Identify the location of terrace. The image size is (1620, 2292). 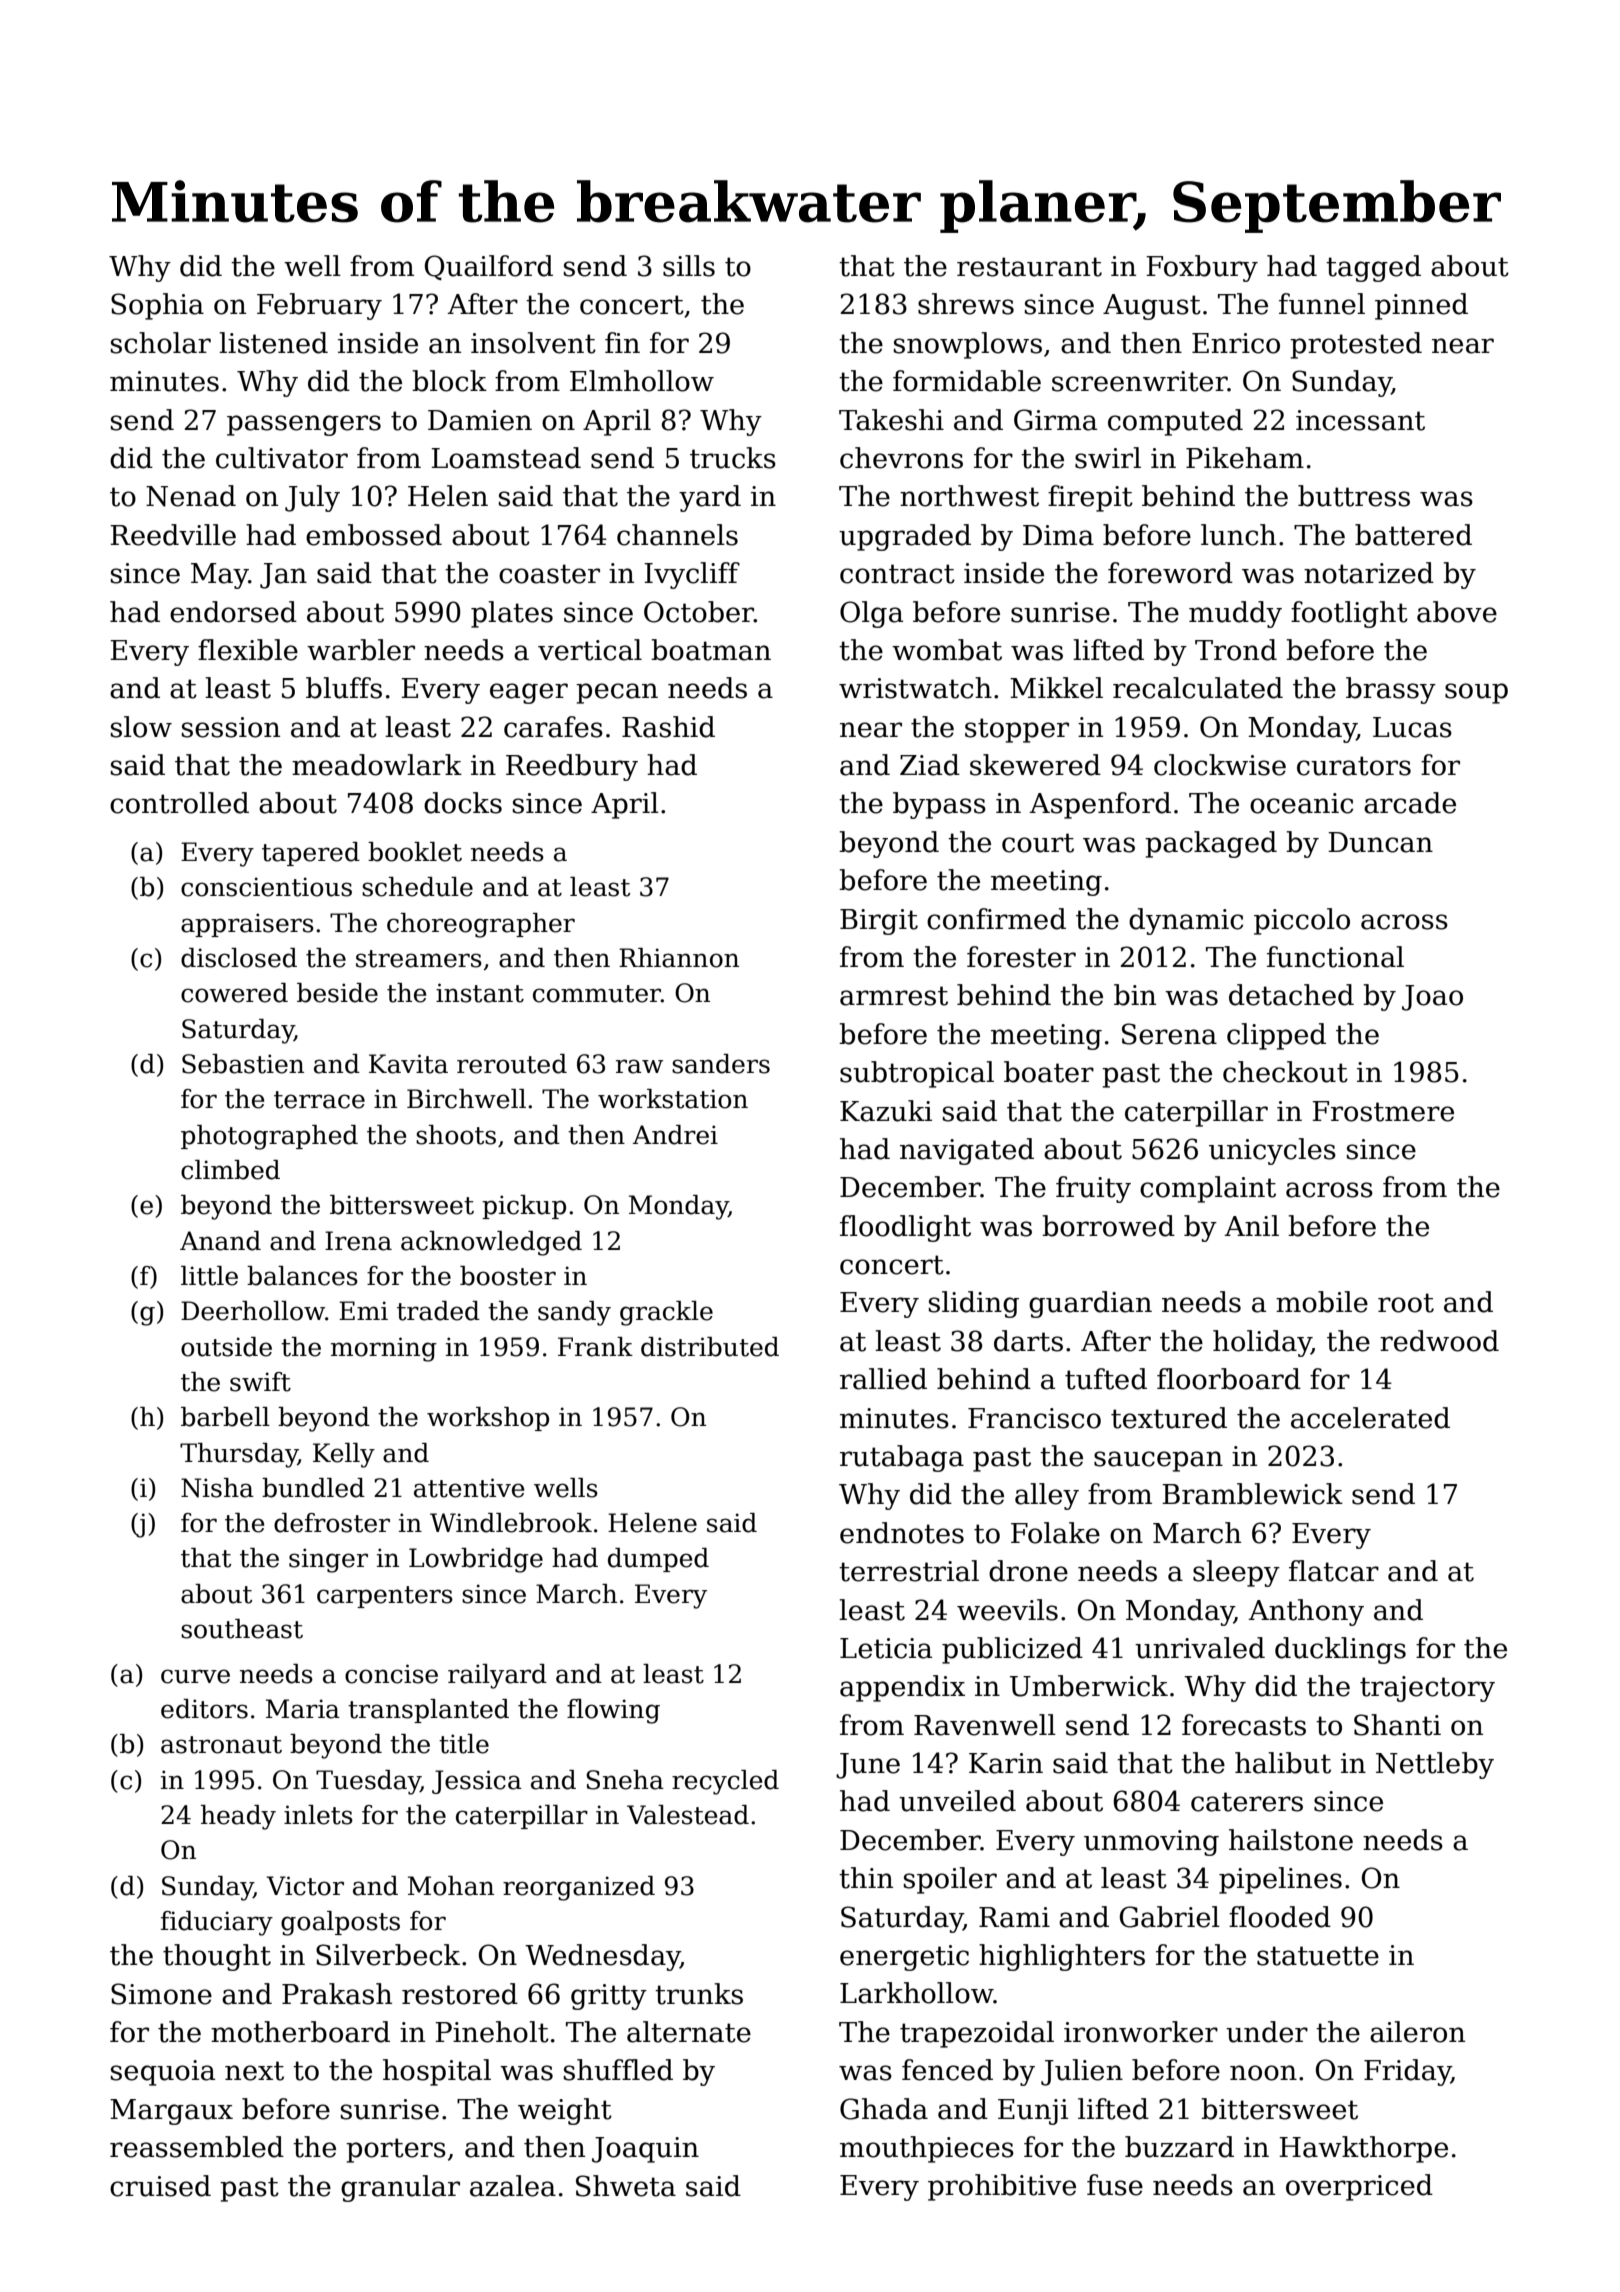
(319, 1100).
